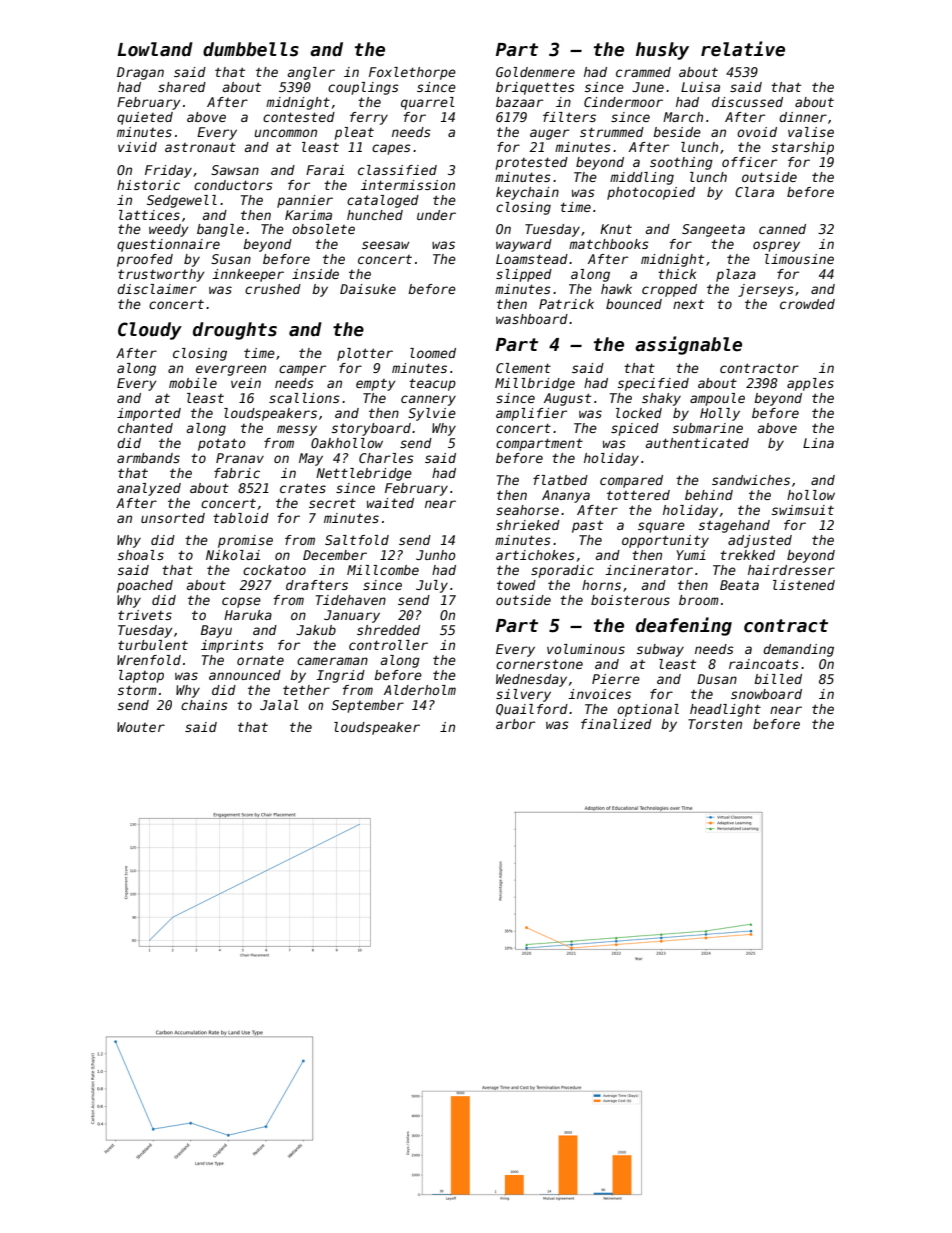 Image resolution: width=952 pixels, height=1233 pixels. Describe the element at coordinates (251, 49) in the image. I see `dumbbells` at that location.
